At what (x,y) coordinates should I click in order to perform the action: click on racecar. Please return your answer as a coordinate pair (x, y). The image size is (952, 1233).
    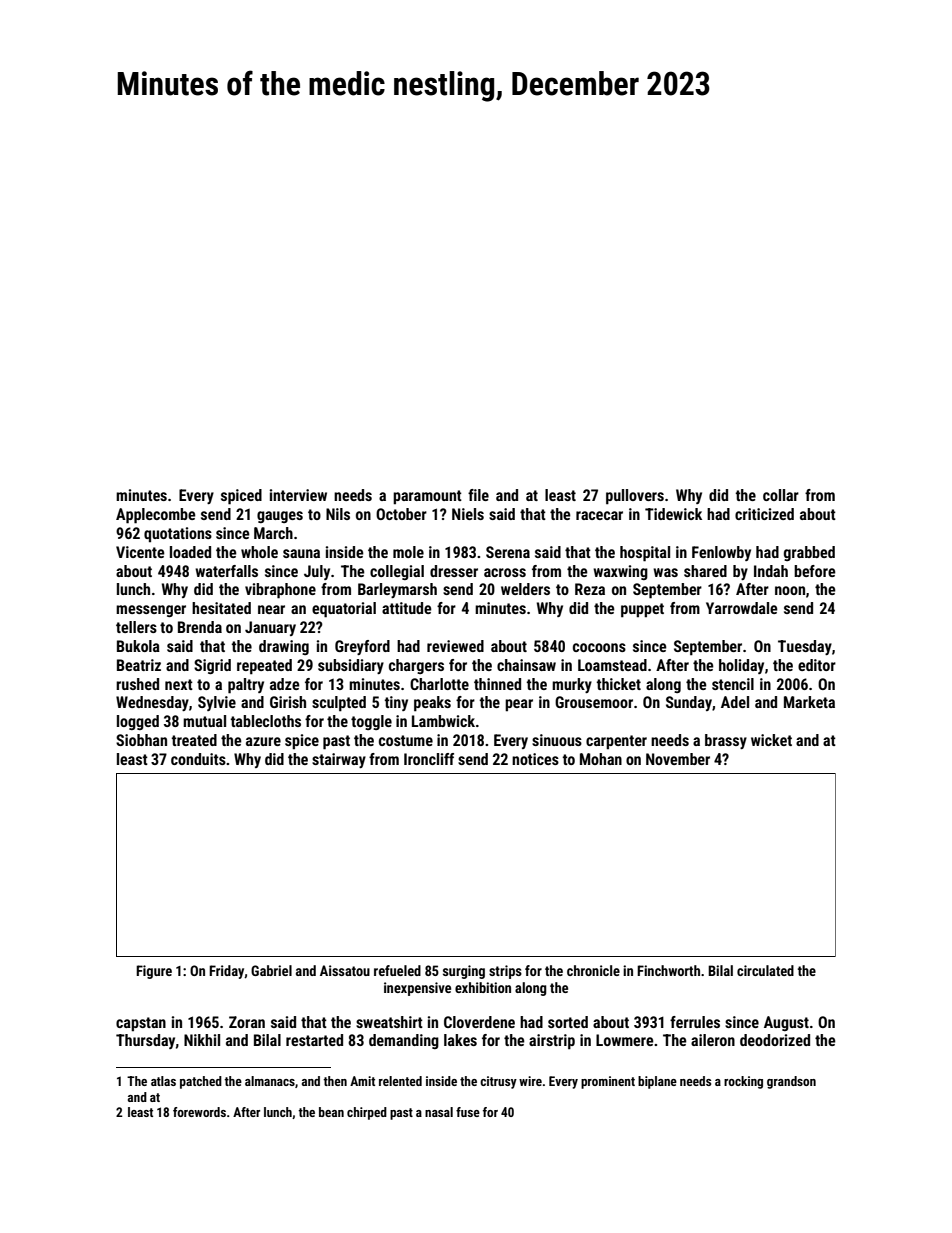
    Looking at the image, I should click on (599, 515).
